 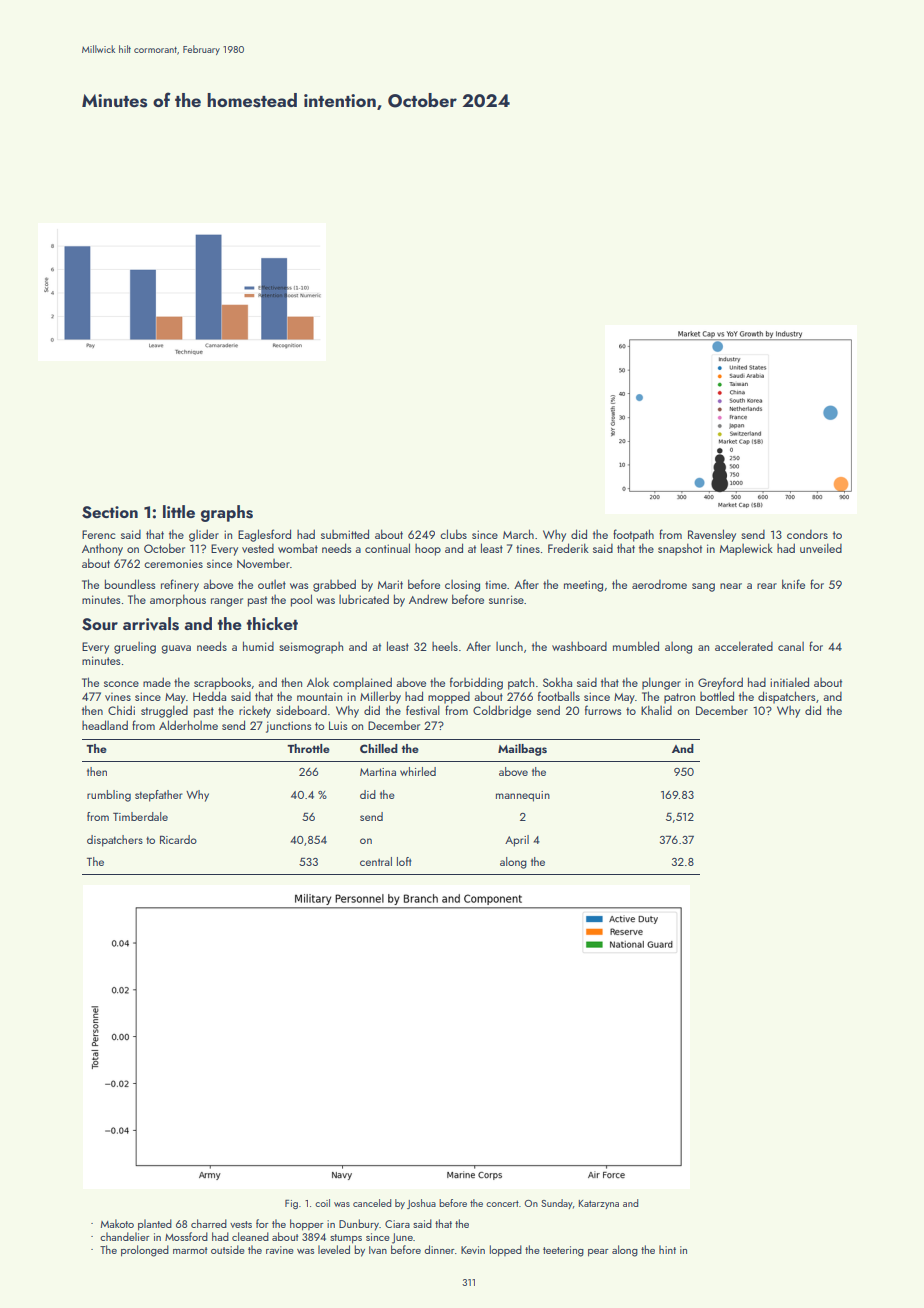 I want to click on lubricated, so click(x=364, y=599).
